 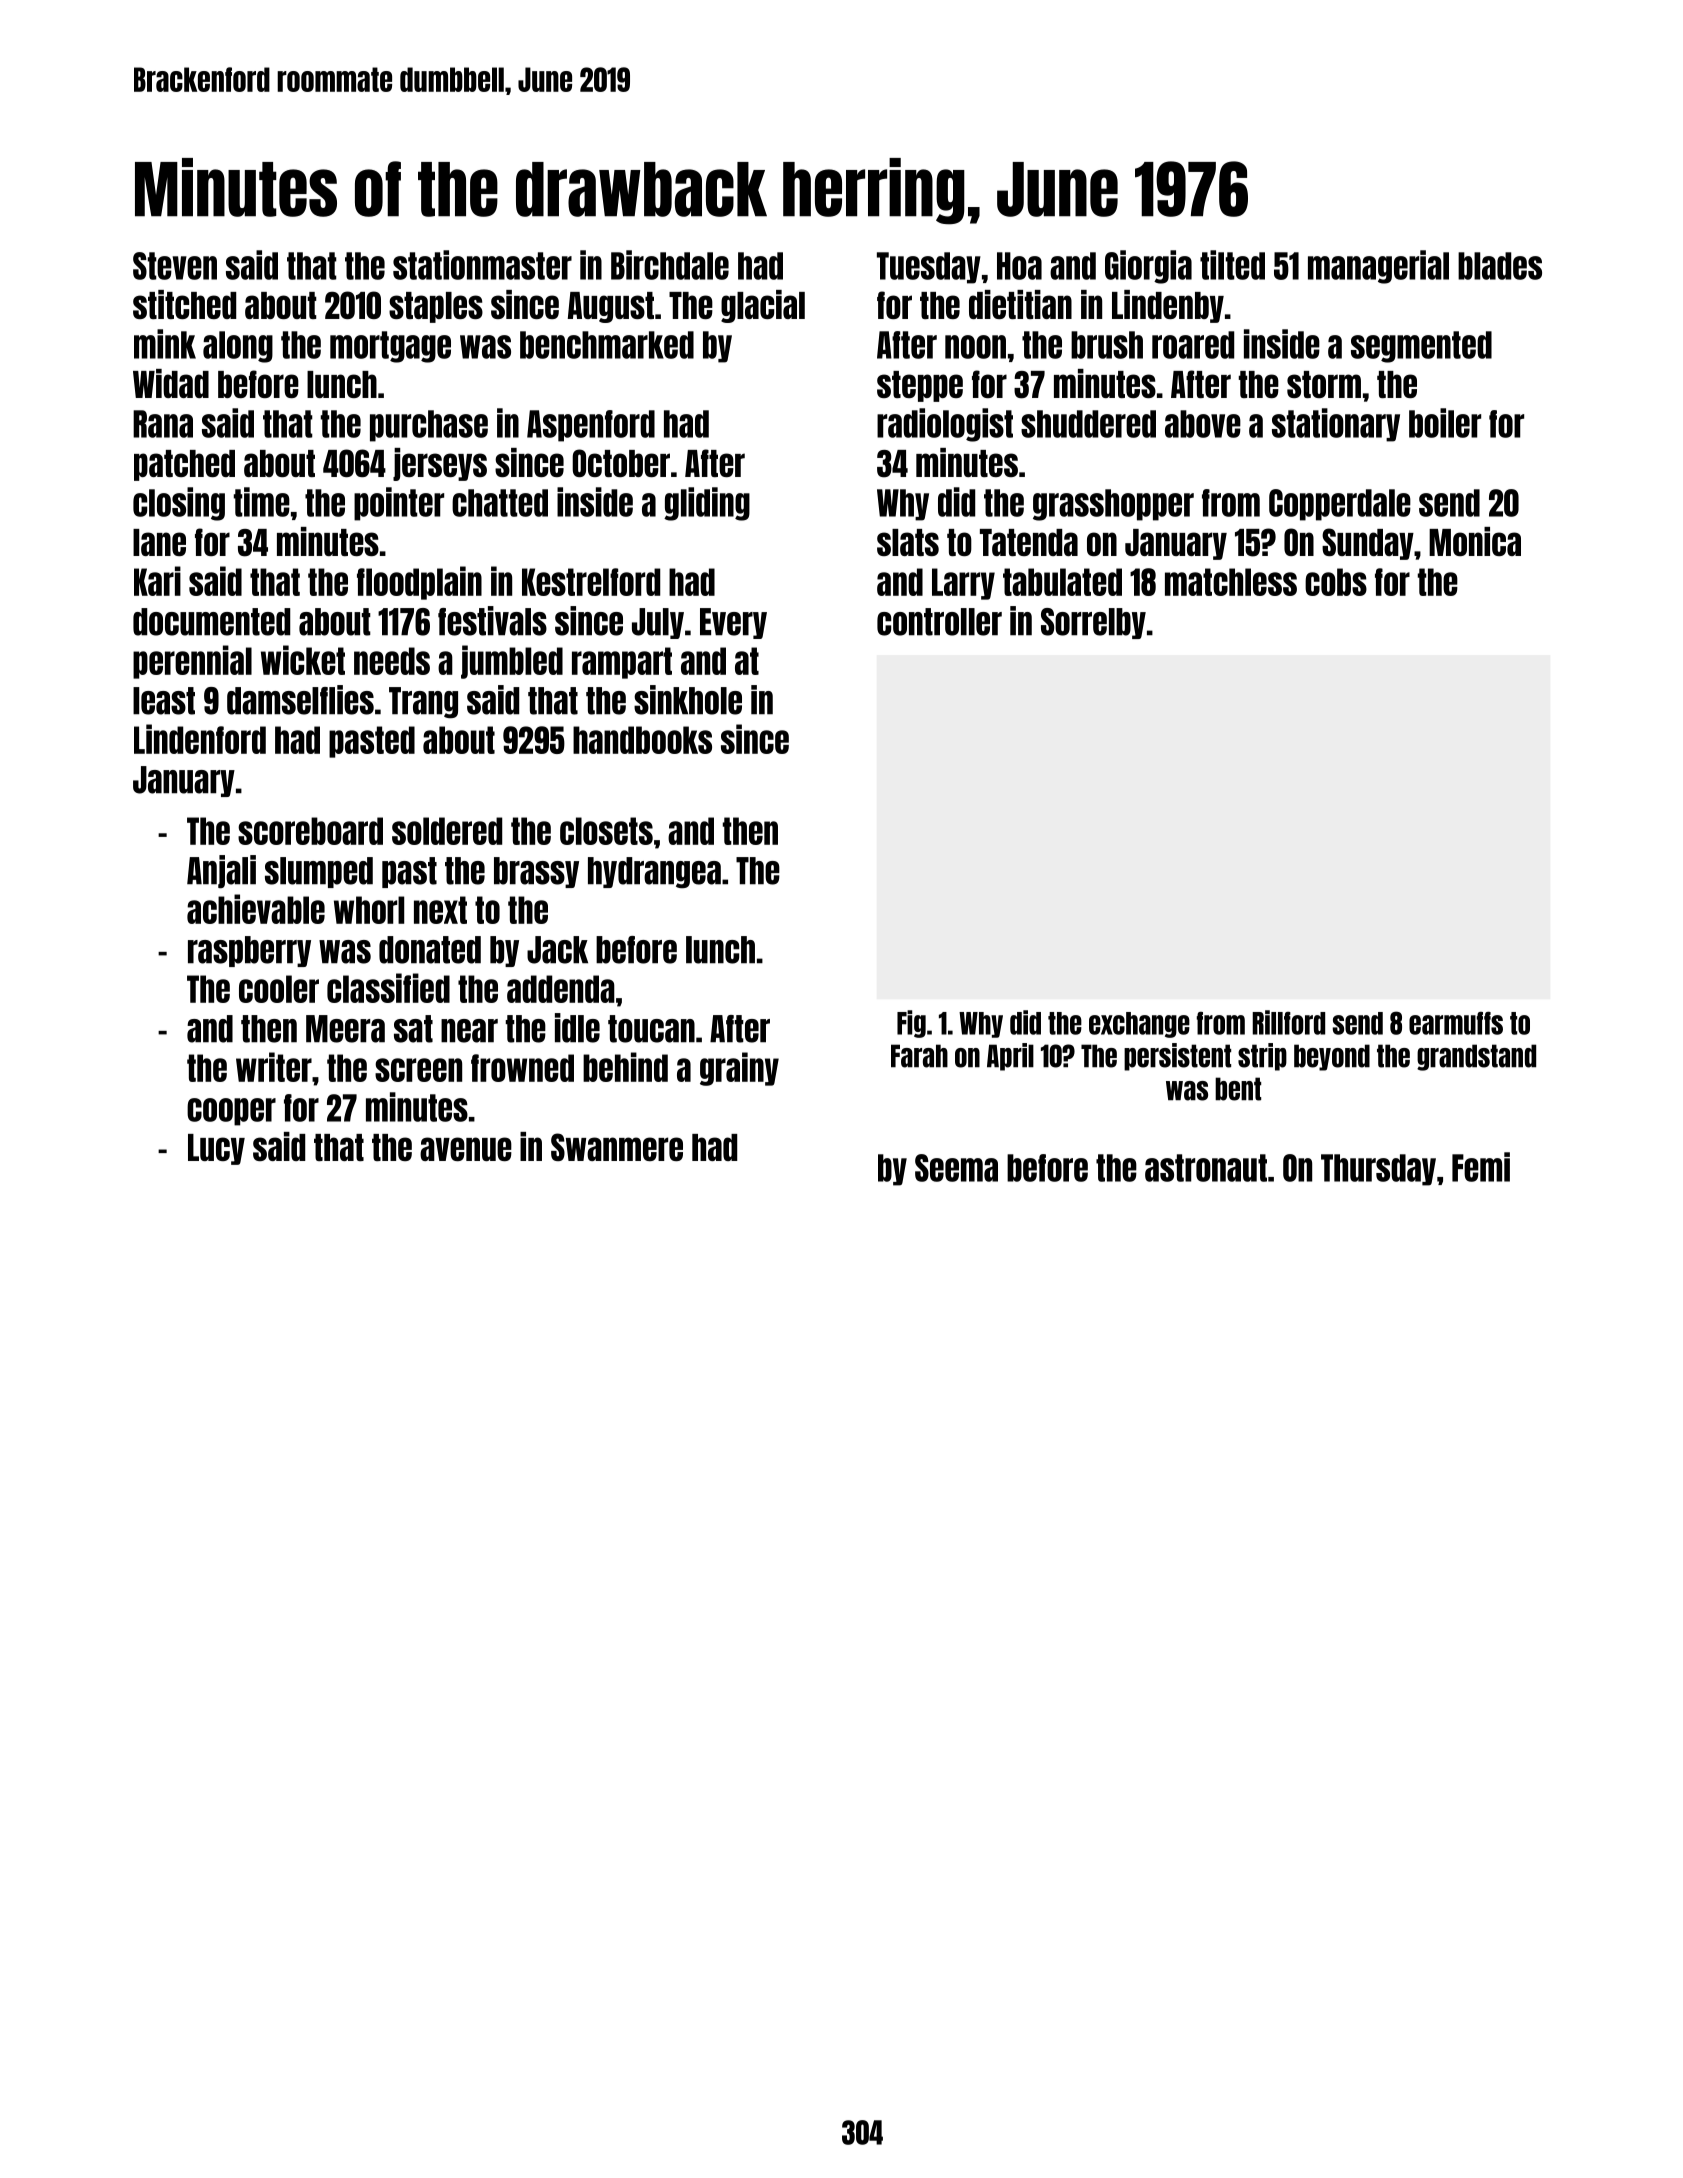 What do you see at coordinates (184, 465) in the page?
I see `patched` at bounding box center [184, 465].
